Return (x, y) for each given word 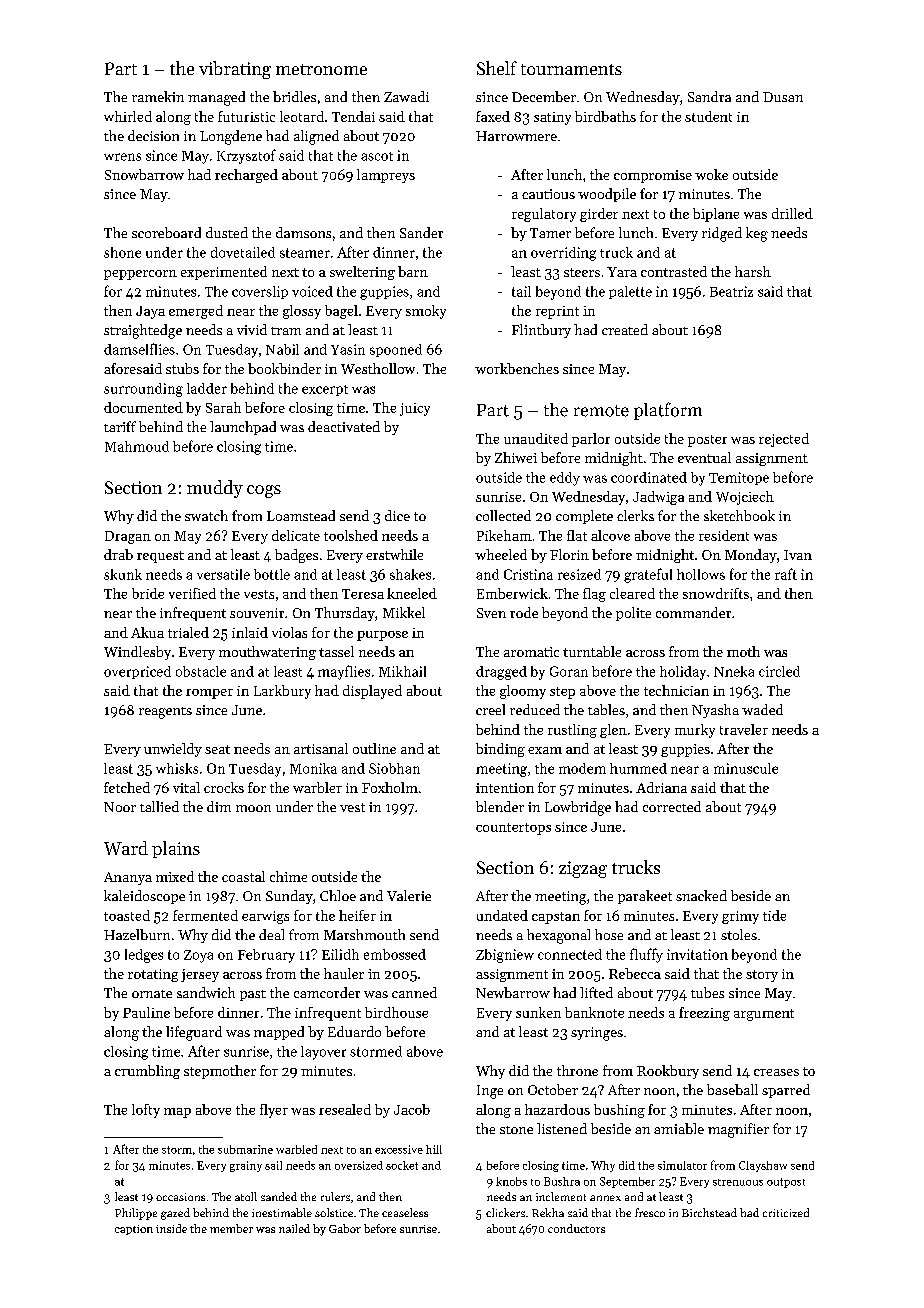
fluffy (646, 955)
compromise (653, 176)
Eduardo (354, 1031)
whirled (128, 116)
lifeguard (194, 1033)
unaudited (536, 438)
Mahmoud (137, 446)
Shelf (497, 68)
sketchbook (739, 515)
